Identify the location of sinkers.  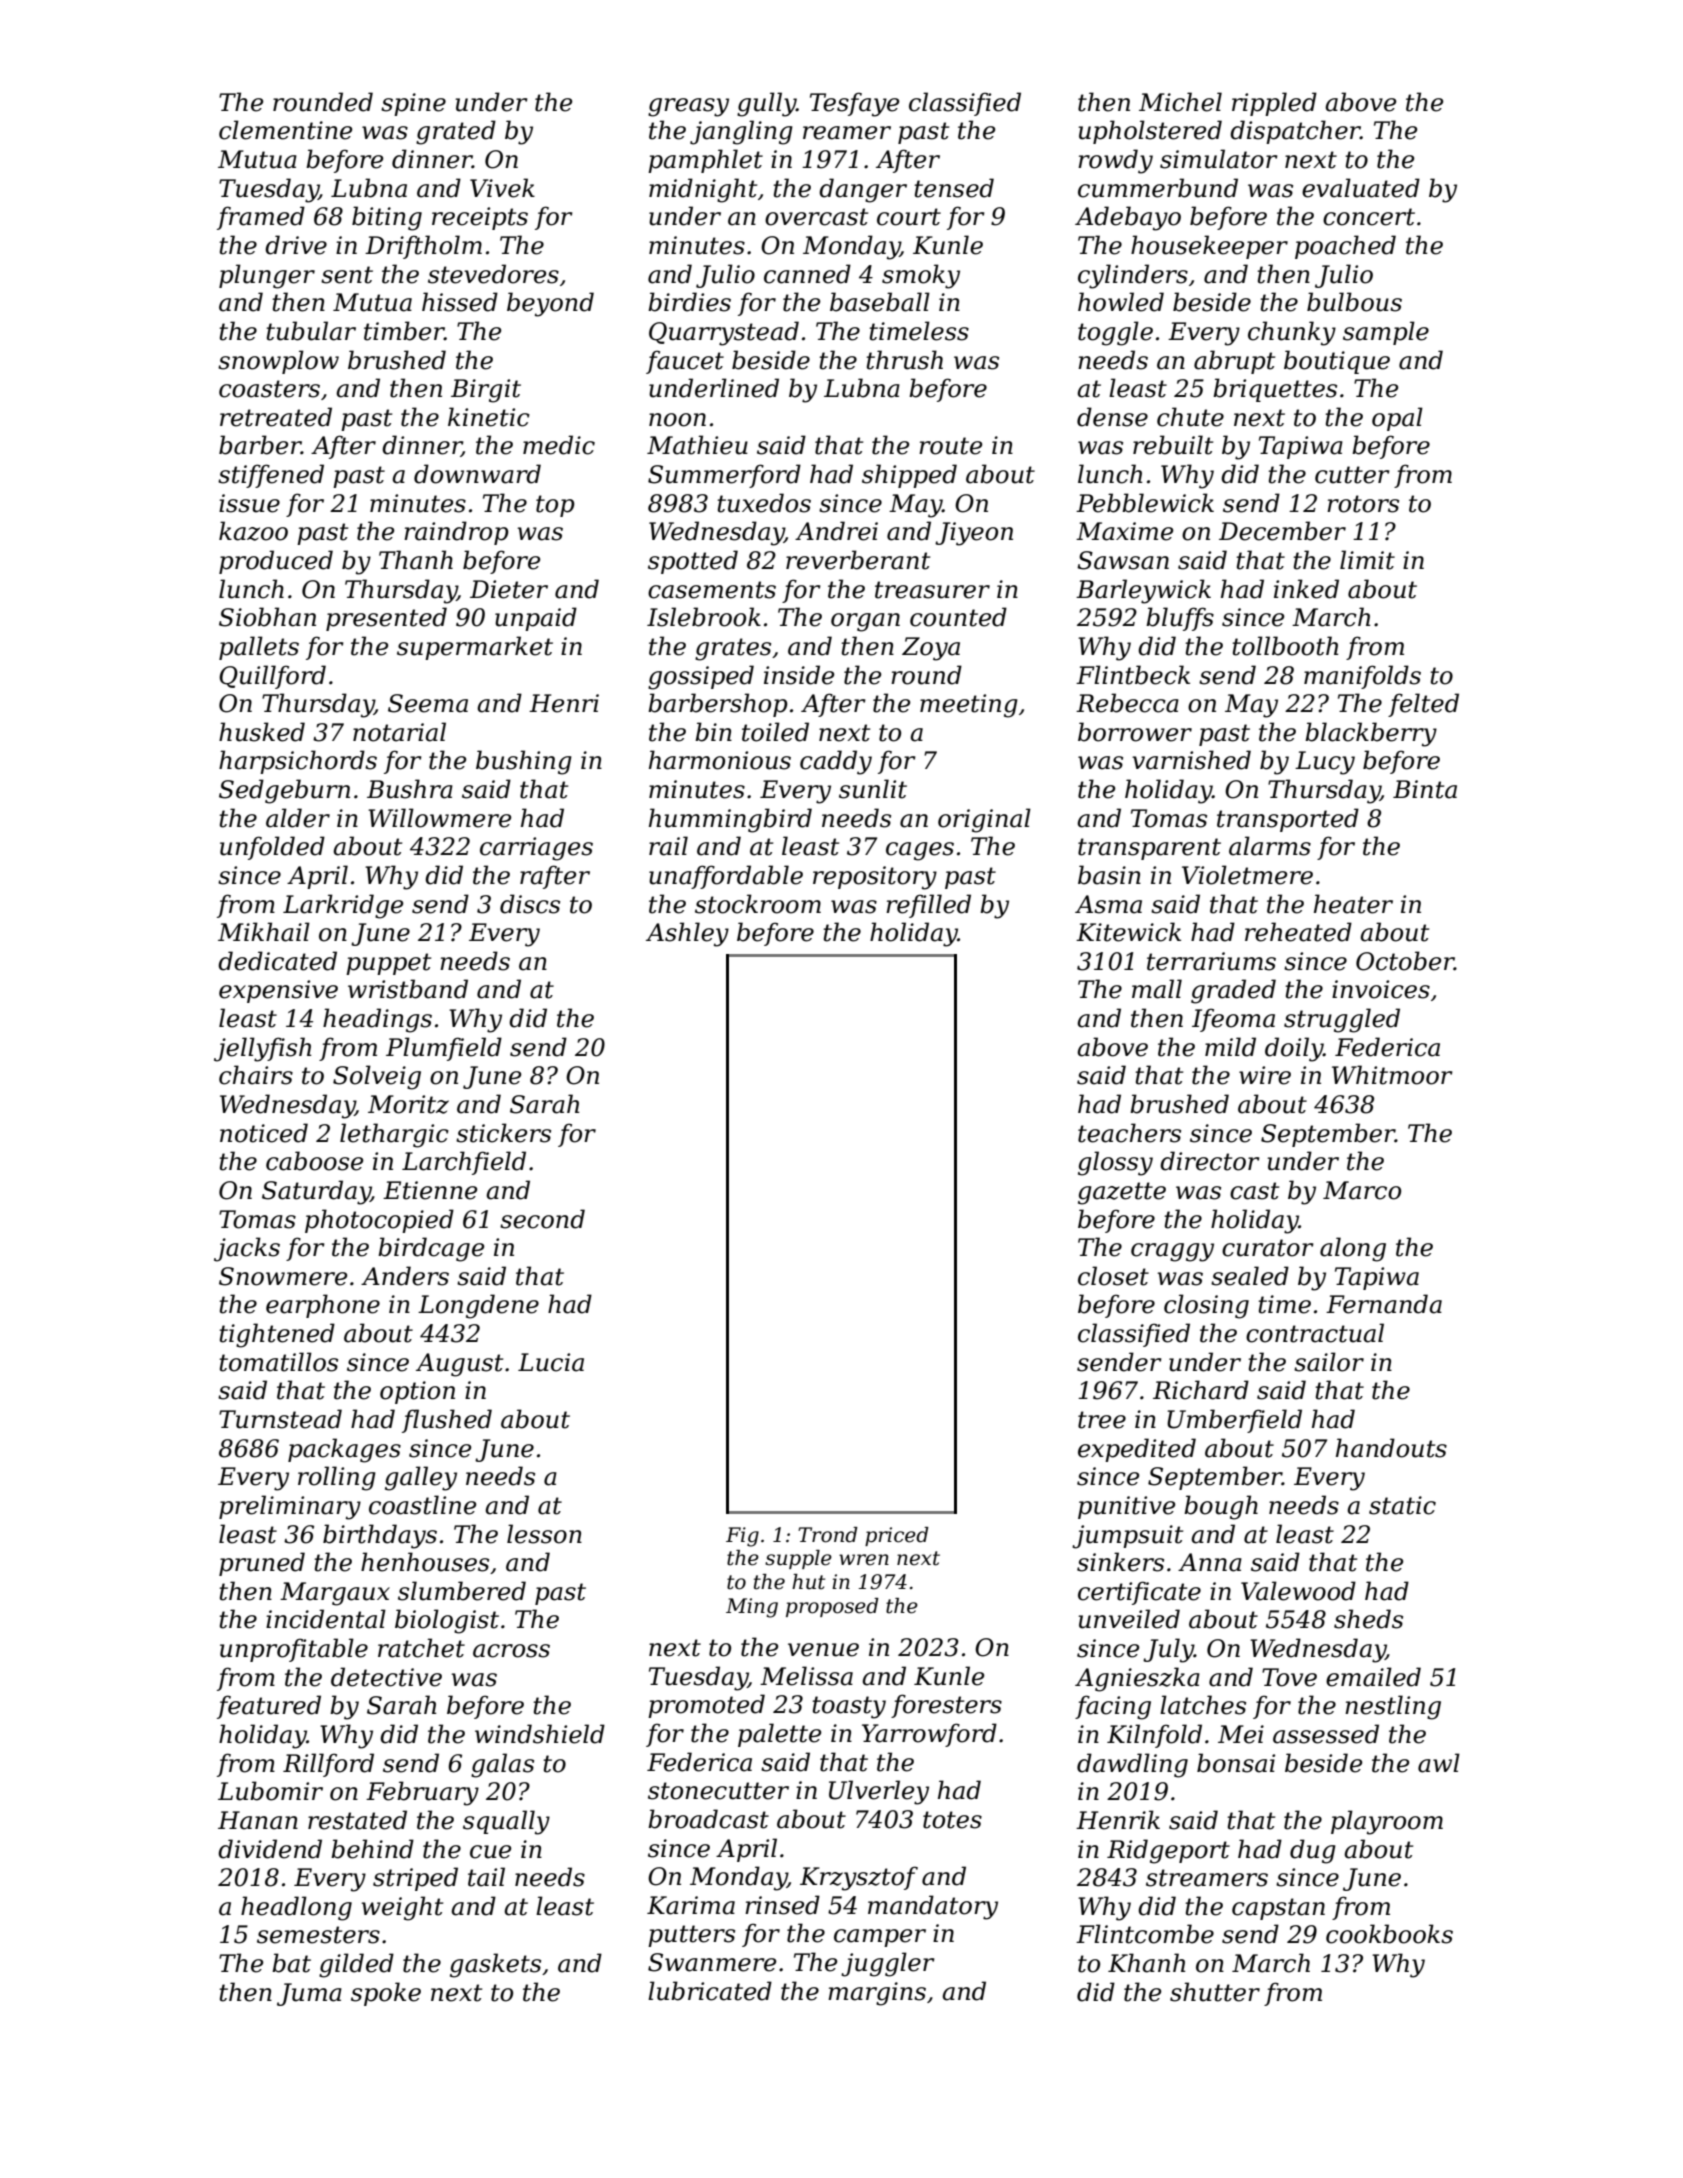
(1120, 1562).
